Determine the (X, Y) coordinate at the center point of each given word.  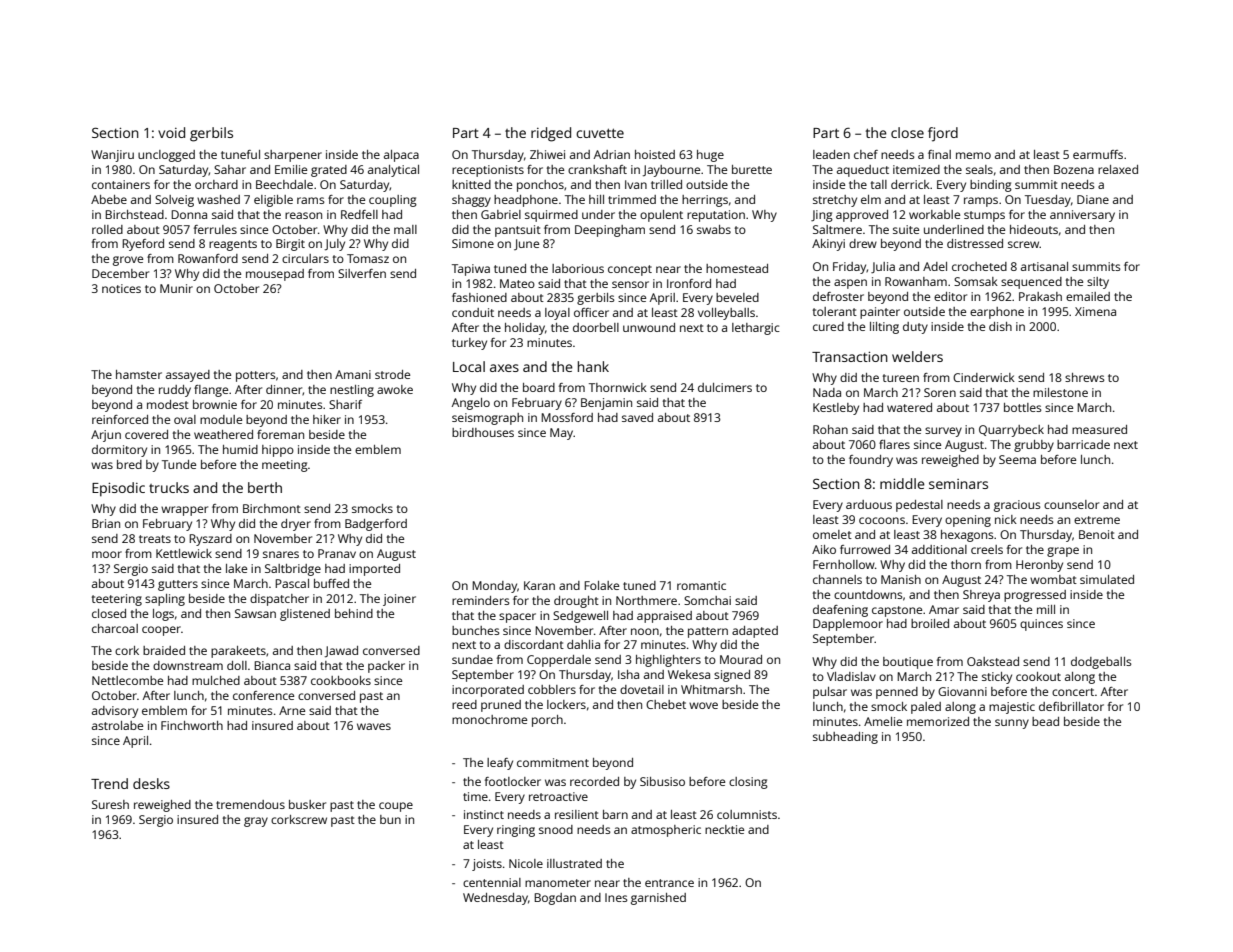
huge (710, 156)
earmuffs (1098, 154)
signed (732, 676)
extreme (1097, 520)
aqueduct (863, 171)
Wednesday (495, 899)
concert (1073, 692)
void (171, 132)
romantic (701, 585)
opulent (661, 216)
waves (374, 726)
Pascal (292, 583)
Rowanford (208, 258)
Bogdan (555, 899)
